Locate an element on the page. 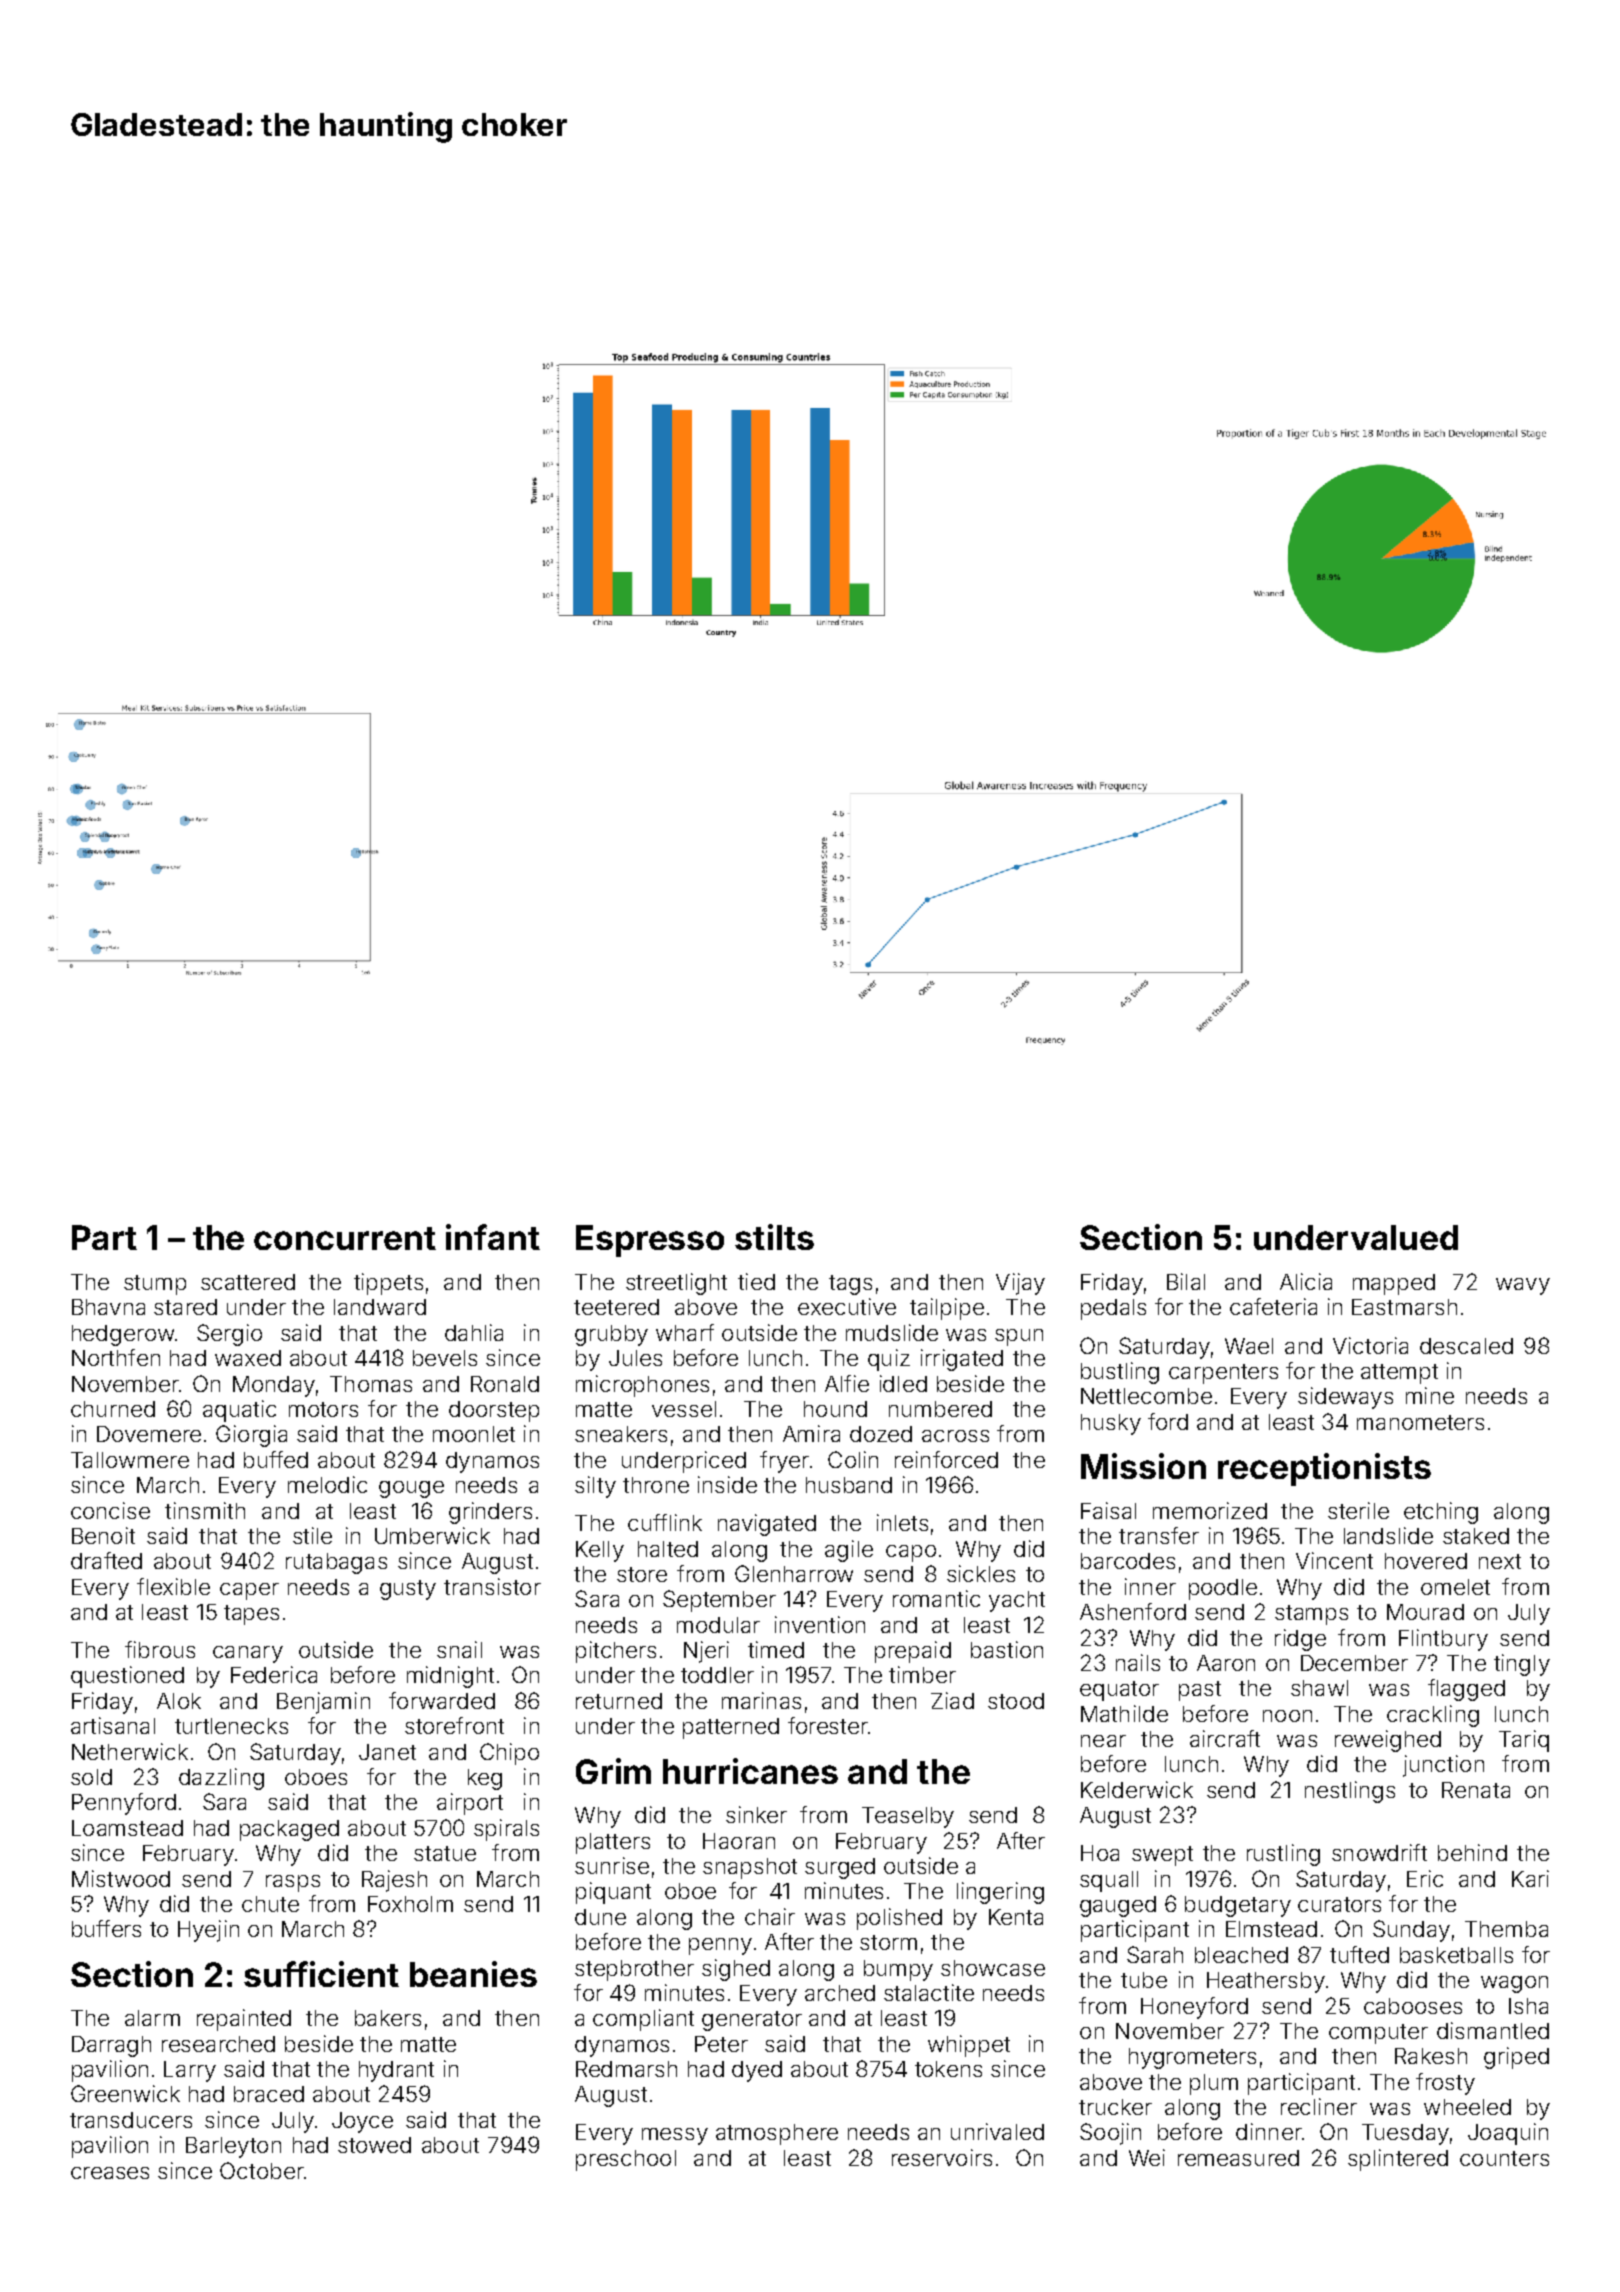 This document has width=1620, height=2292. curators is located at coordinates (1339, 1904).
